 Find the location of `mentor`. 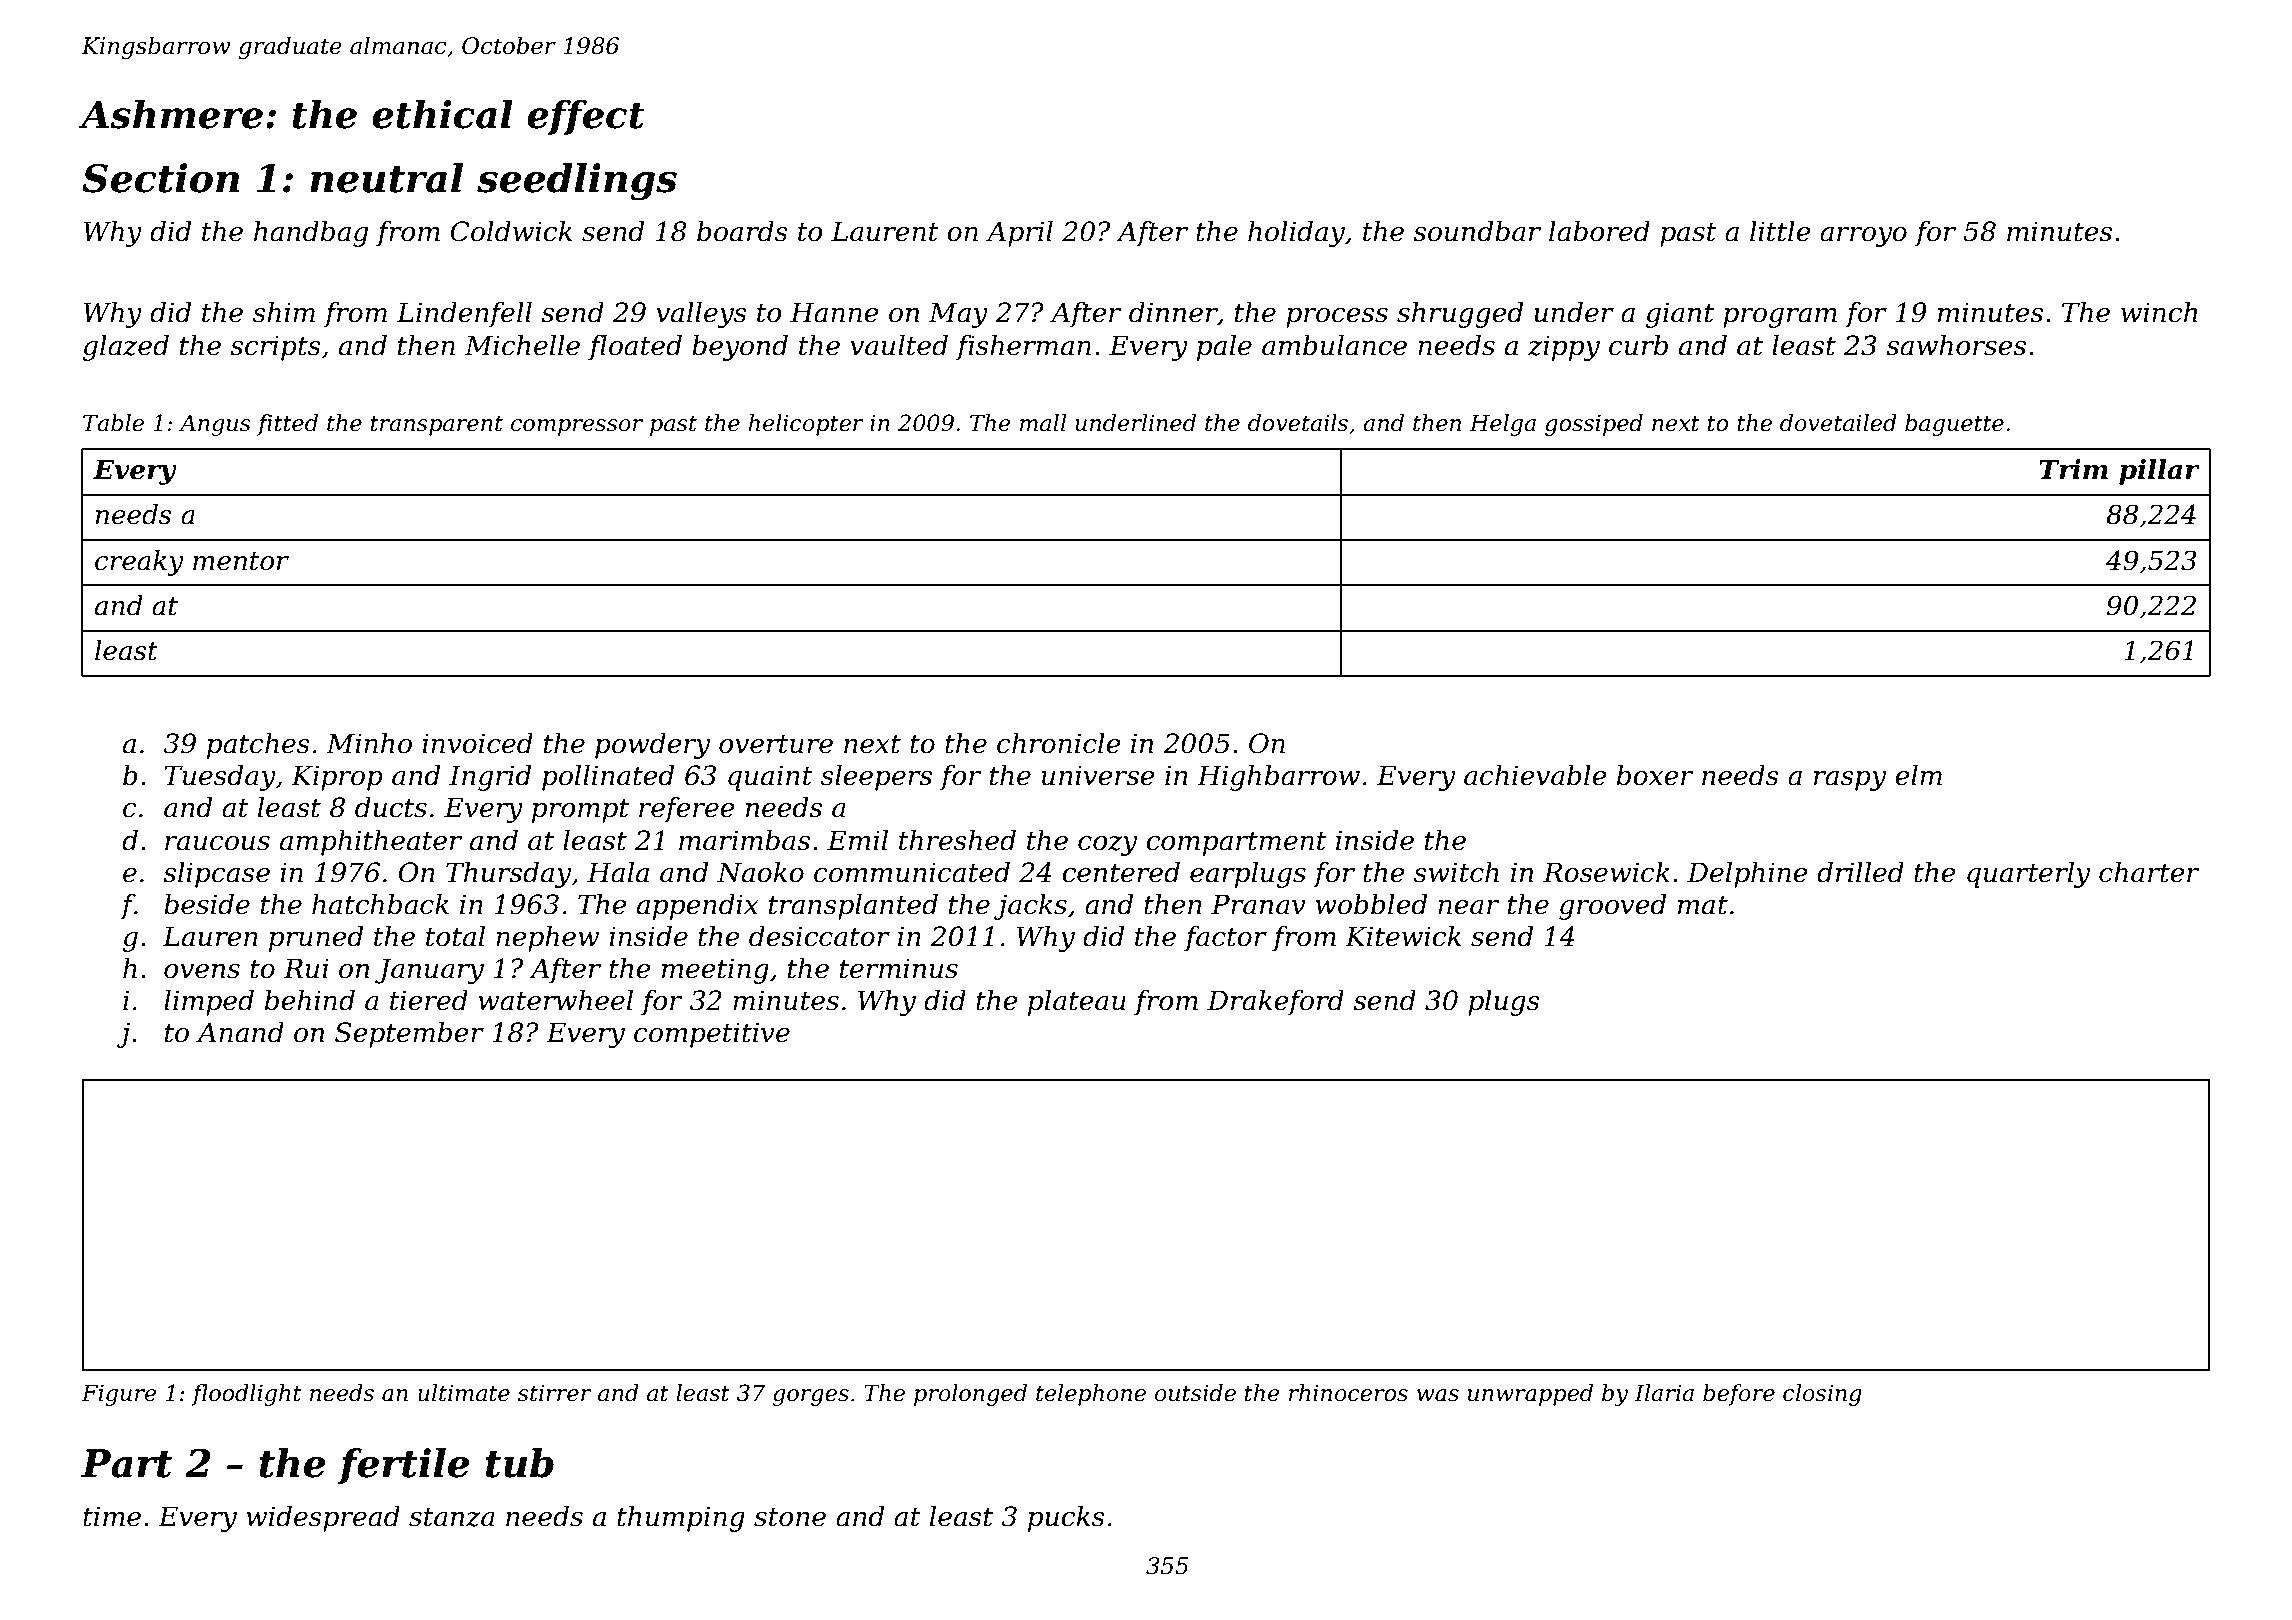

mentor is located at coordinates (241, 561).
